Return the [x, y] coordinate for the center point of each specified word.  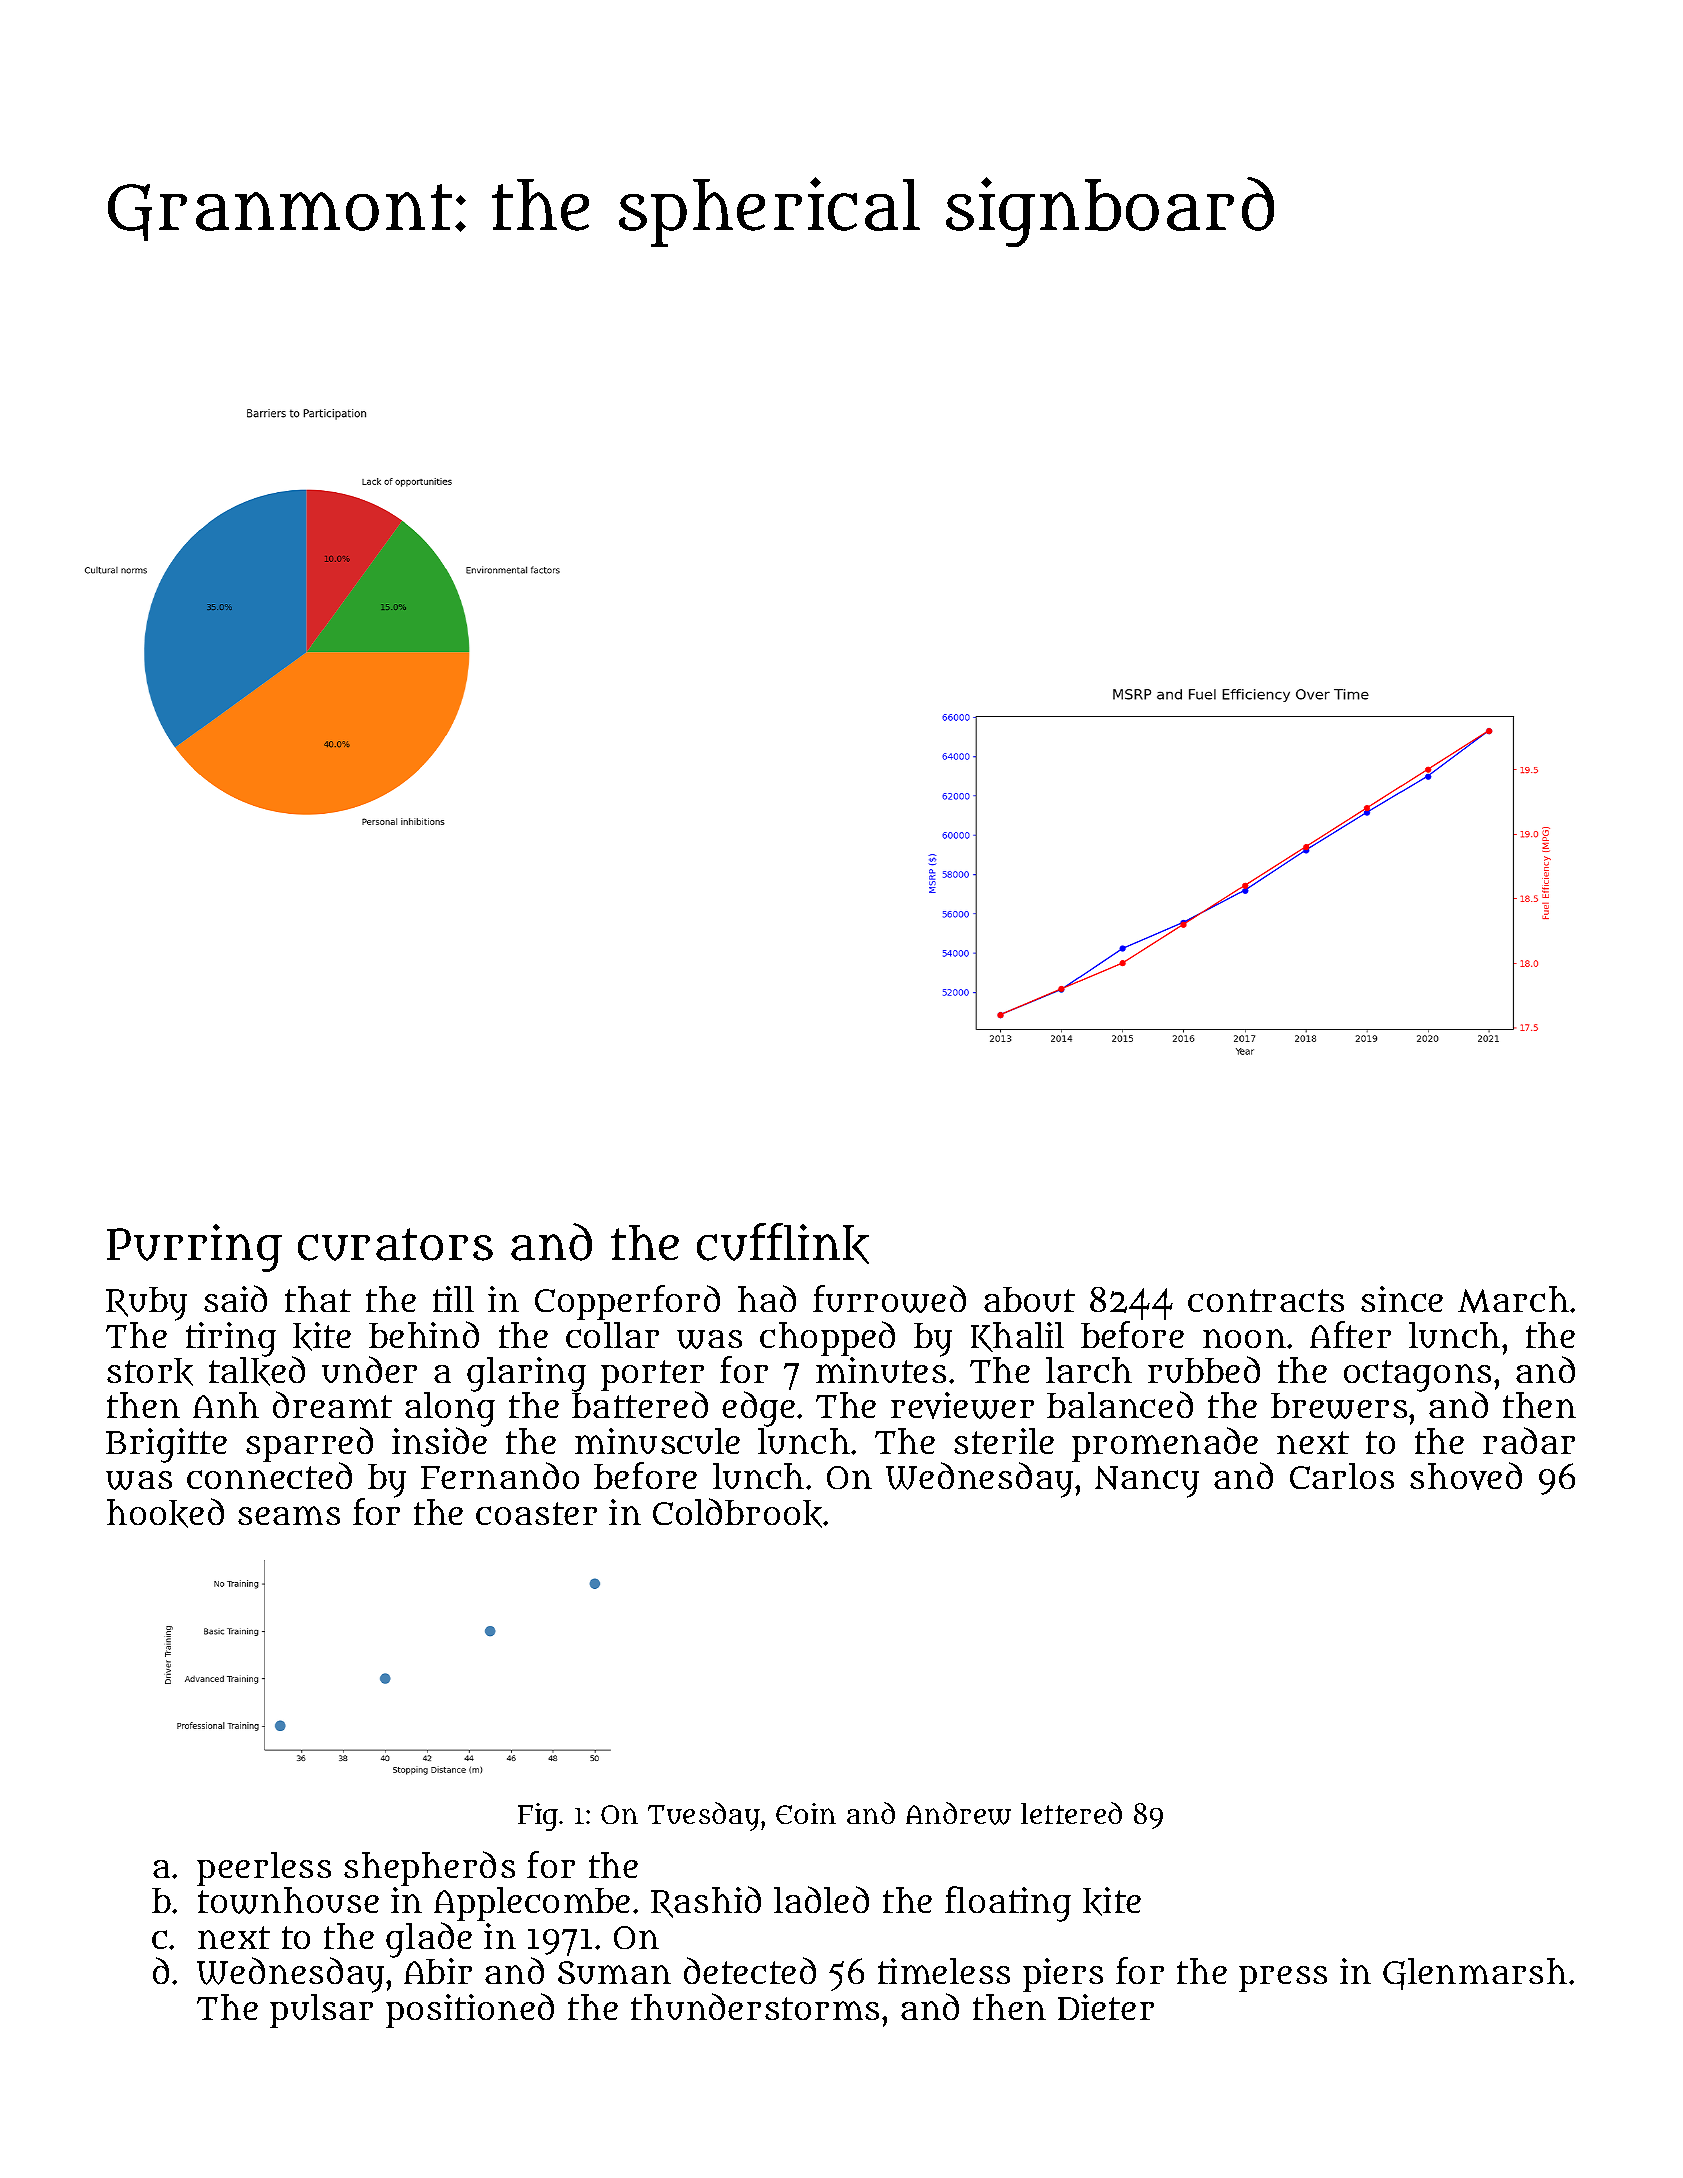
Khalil [1017, 1337]
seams [289, 1515]
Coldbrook [738, 1513]
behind [424, 1334]
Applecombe [532, 1904]
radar [1529, 1440]
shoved [1466, 1476]
